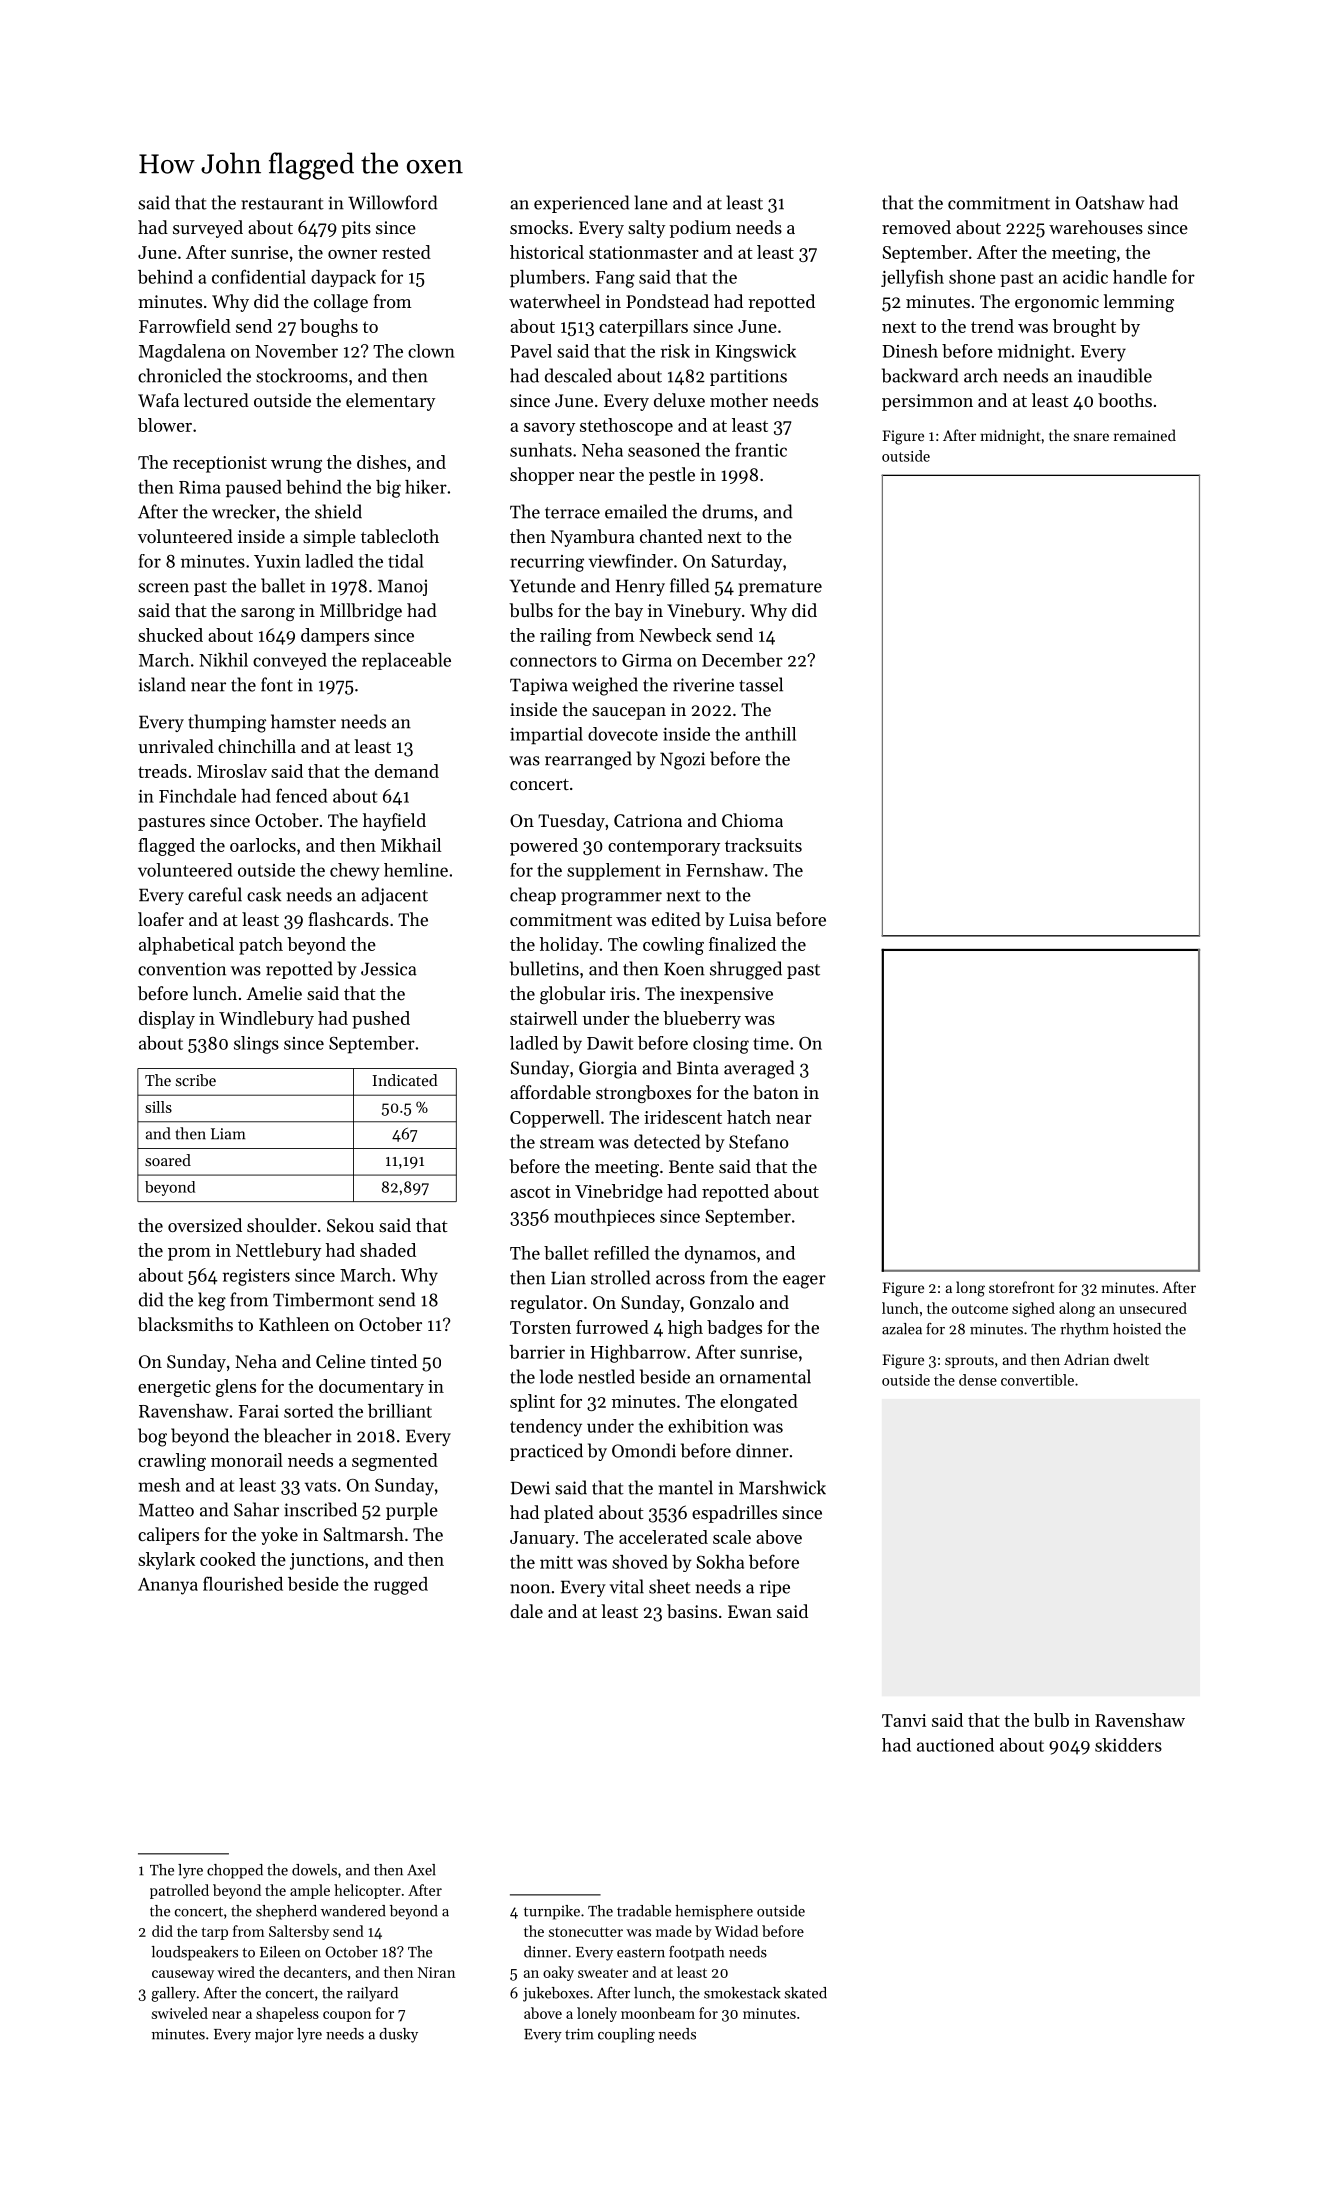 Image resolution: width=1338 pixels, height=2204 pixels. Describe the element at coordinates (916, 227) in the document. I see `removed` at that location.
